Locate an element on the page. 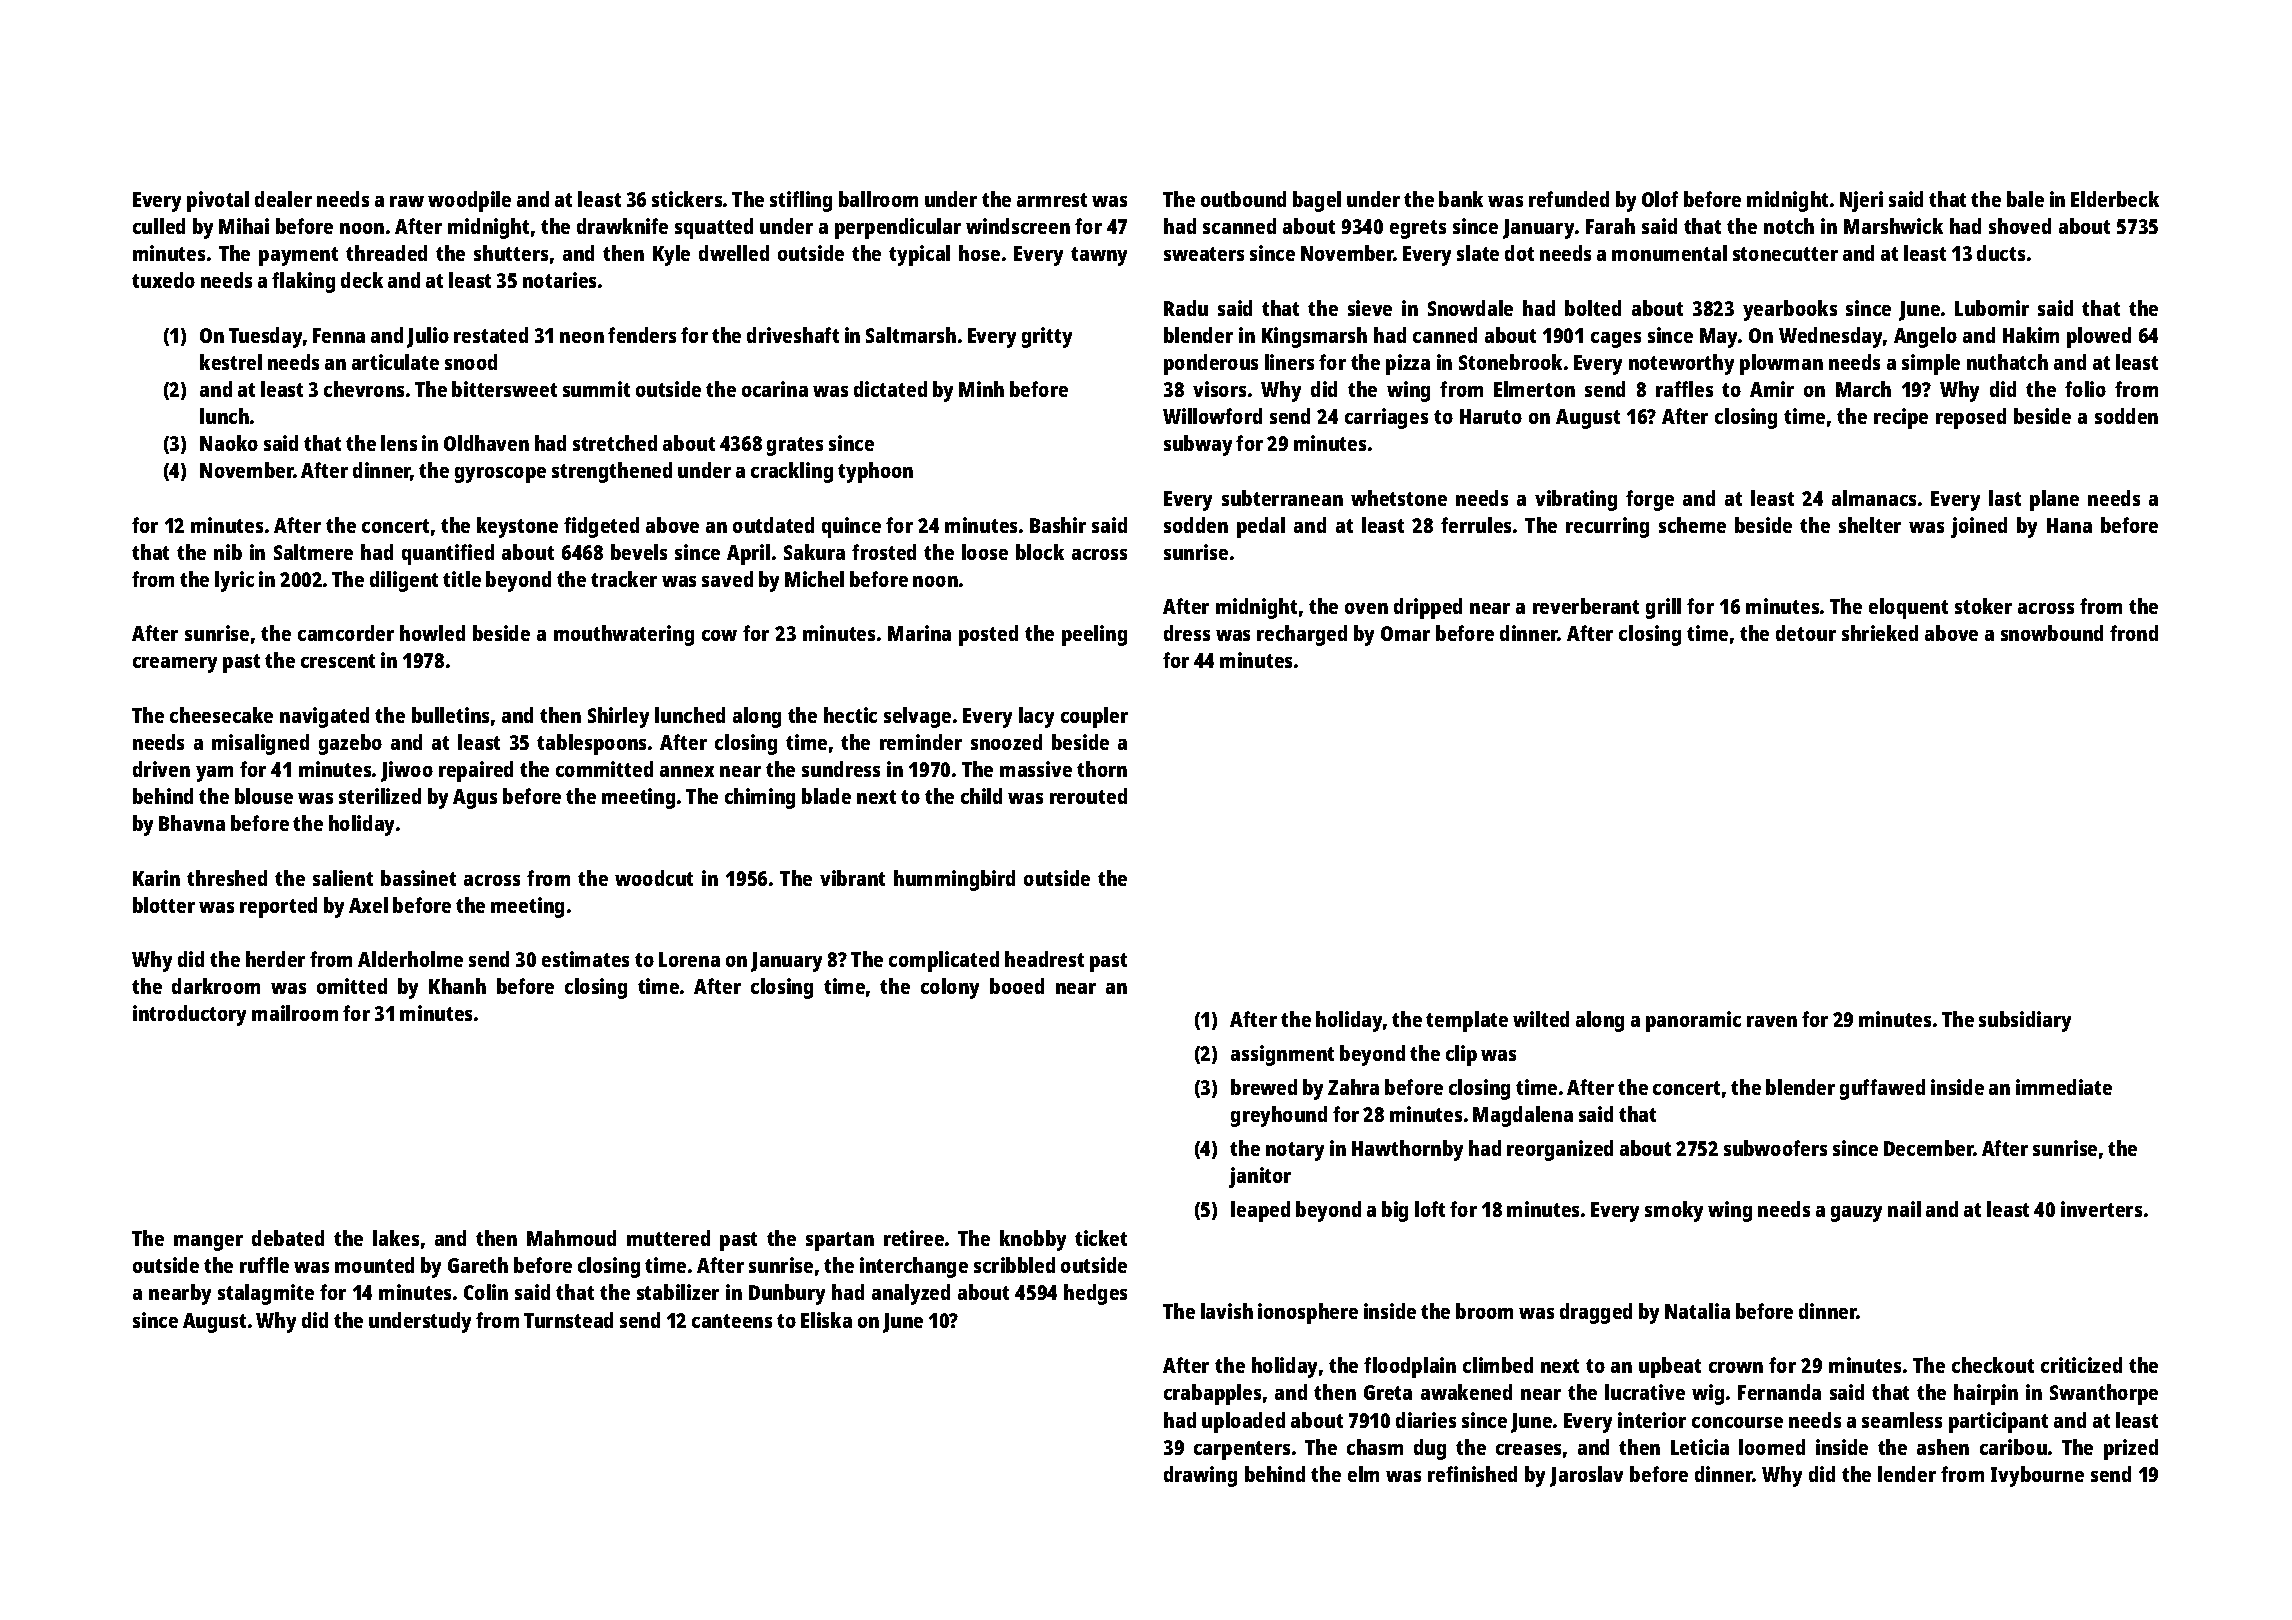 The width and height of the image is (2292, 1620). Elderbeck is located at coordinates (2115, 199).
